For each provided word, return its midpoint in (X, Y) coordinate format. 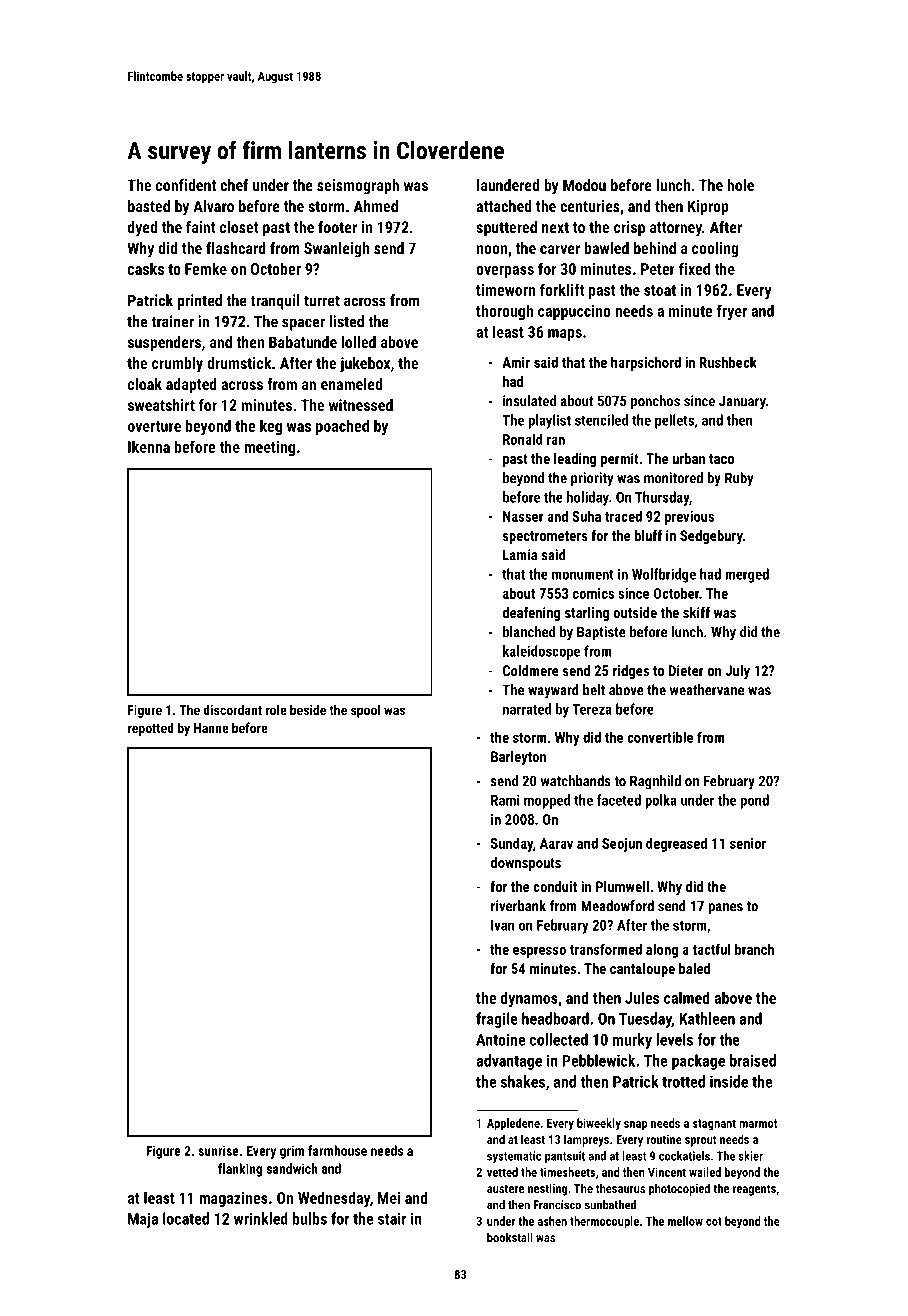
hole (740, 185)
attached (503, 206)
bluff (648, 535)
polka (661, 801)
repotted (151, 729)
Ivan (503, 925)
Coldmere (531, 670)
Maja (143, 1220)
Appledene (513, 1124)
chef (234, 185)
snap (636, 1126)
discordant (232, 709)
